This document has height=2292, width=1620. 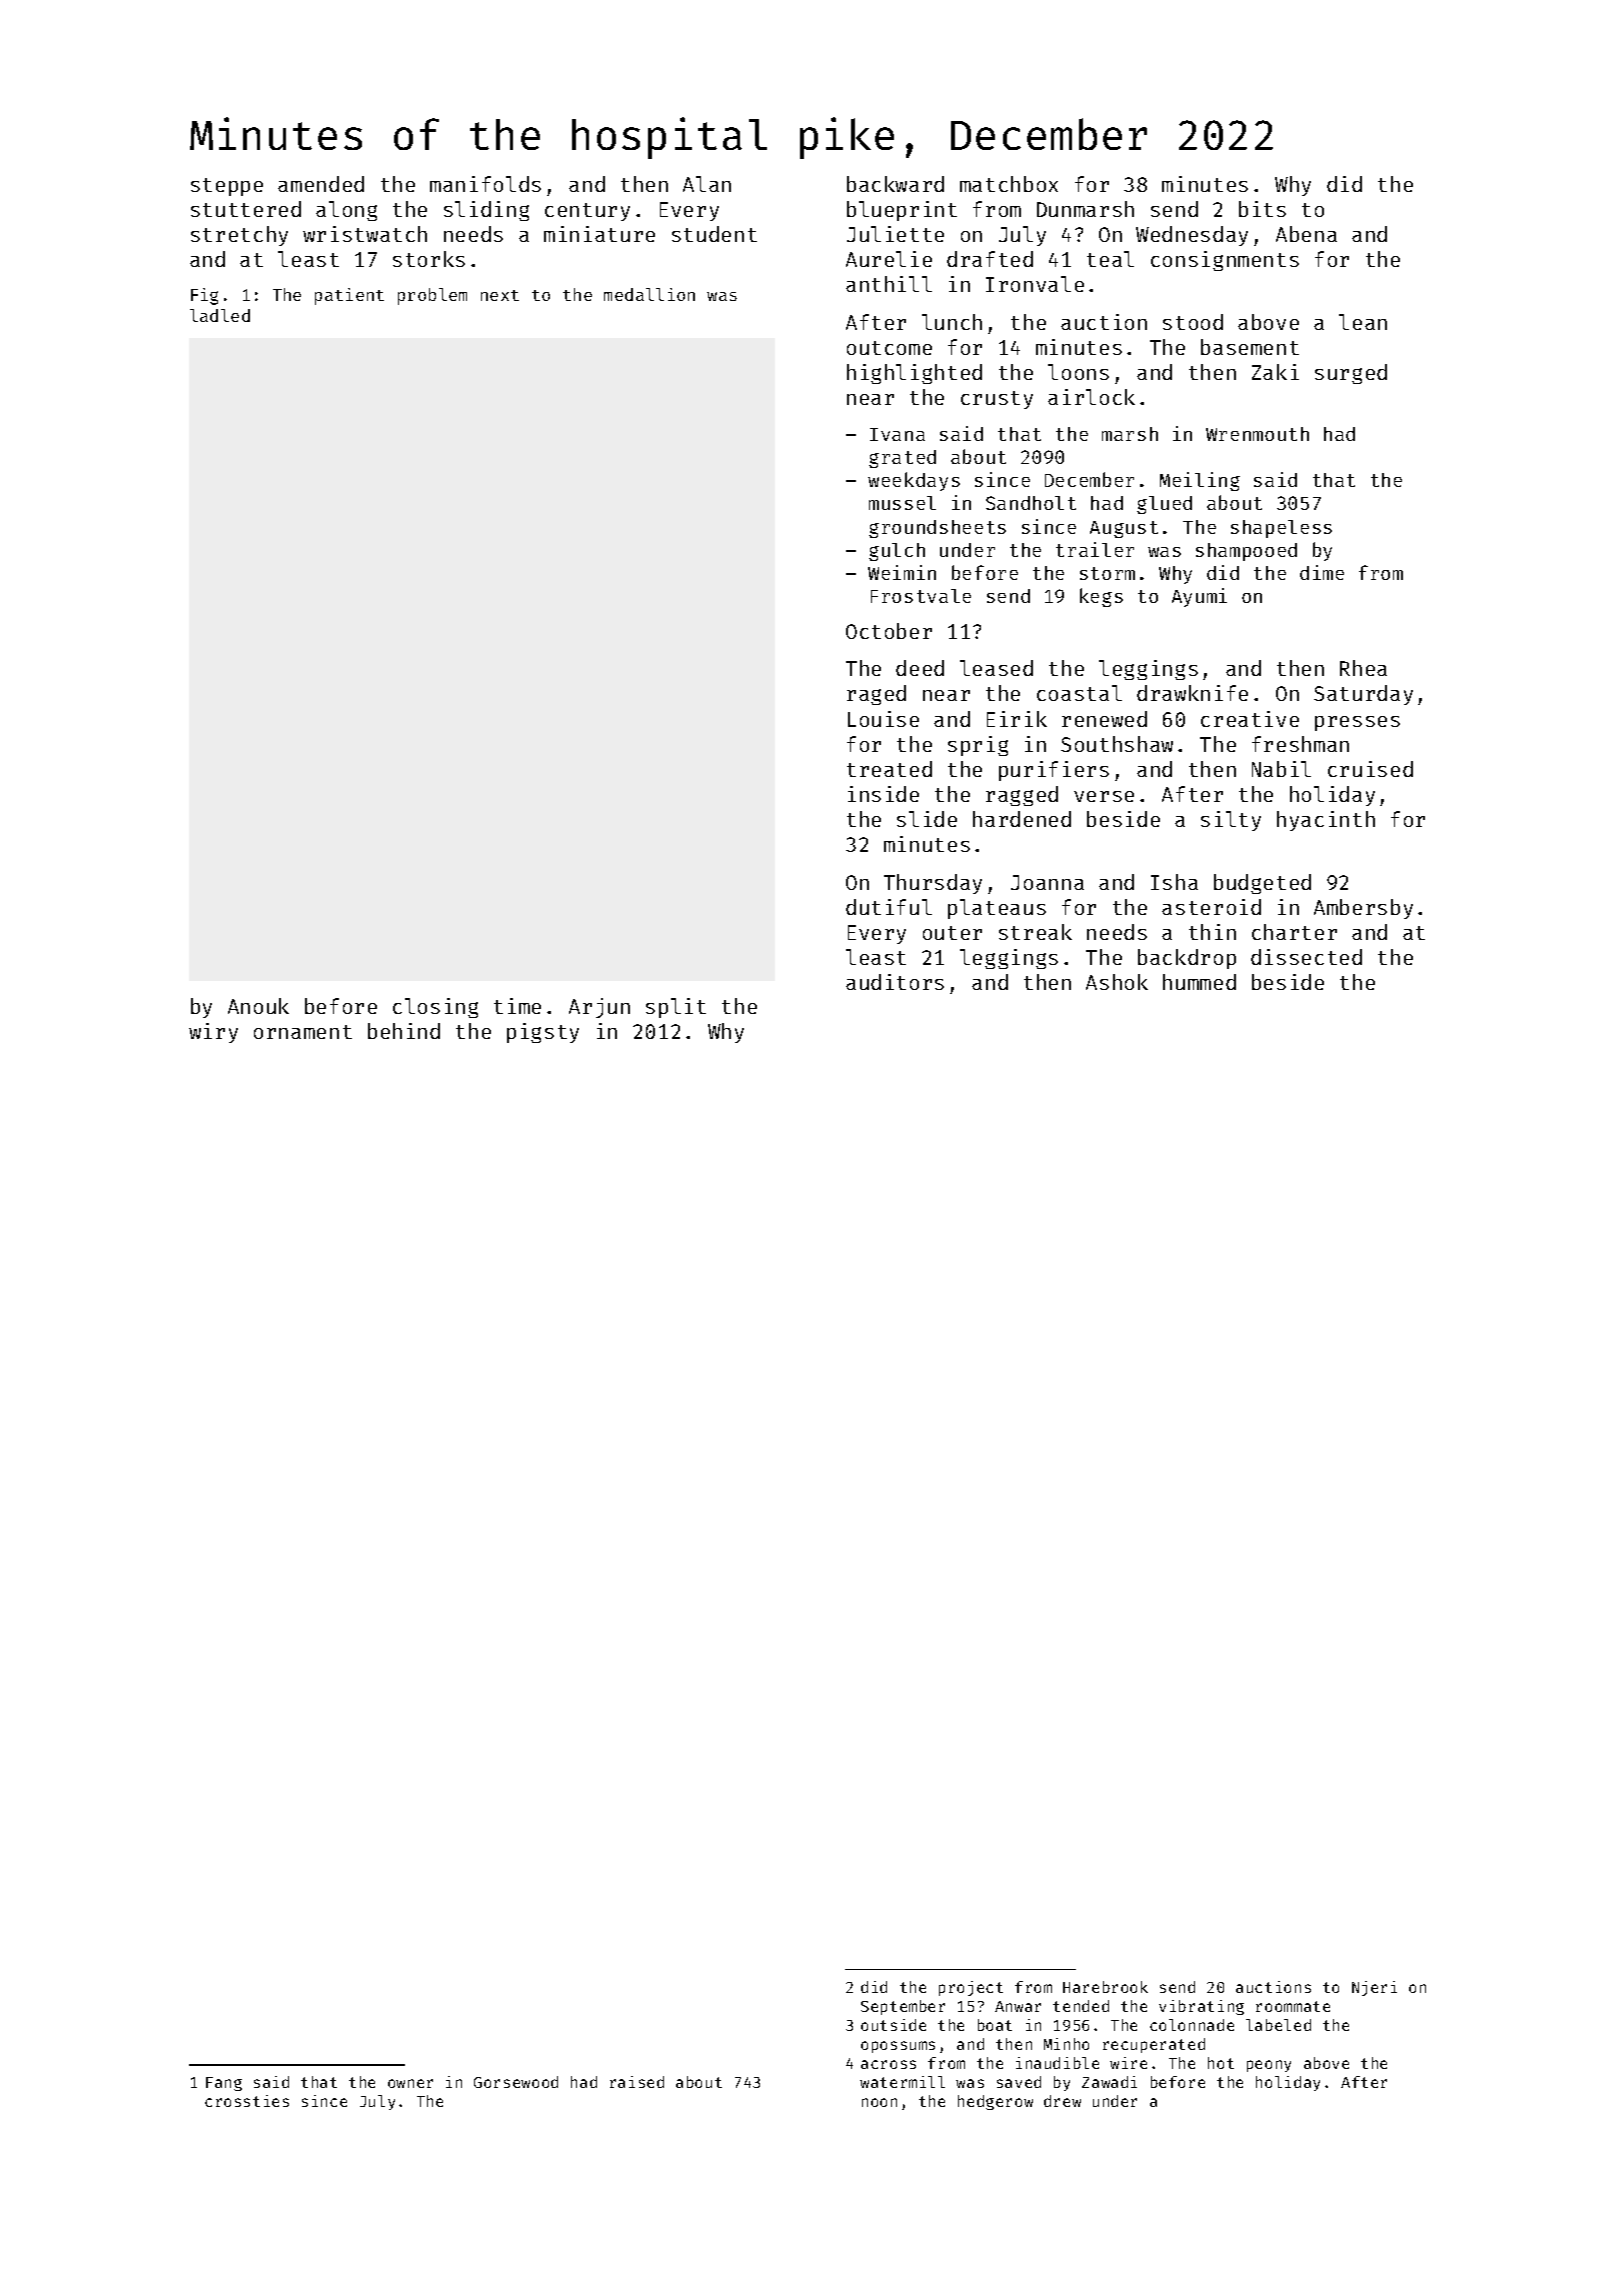 What do you see at coordinates (485, 184) in the document?
I see `manifolds` at bounding box center [485, 184].
